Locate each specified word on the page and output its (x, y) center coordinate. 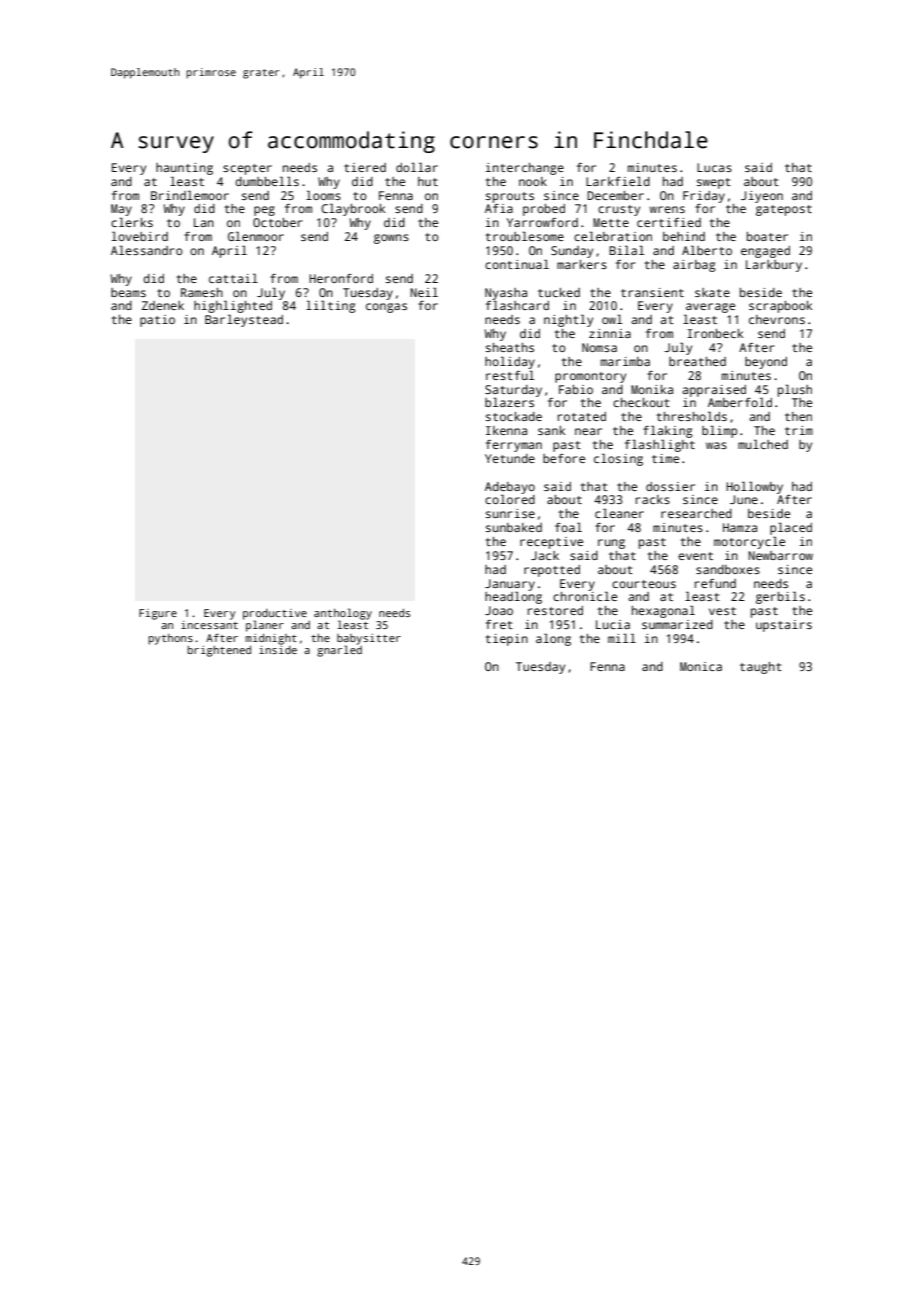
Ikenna (506, 430)
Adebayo (510, 488)
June (744, 499)
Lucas (714, 167)
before (564, 458)
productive (275, 614)
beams (128, 292)
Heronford (341, 278)
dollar (417, 167)
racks (653, 499)
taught (761, 668)
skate (712, 292)
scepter (247, 169)
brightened (219, 651)
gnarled (339, 651)
